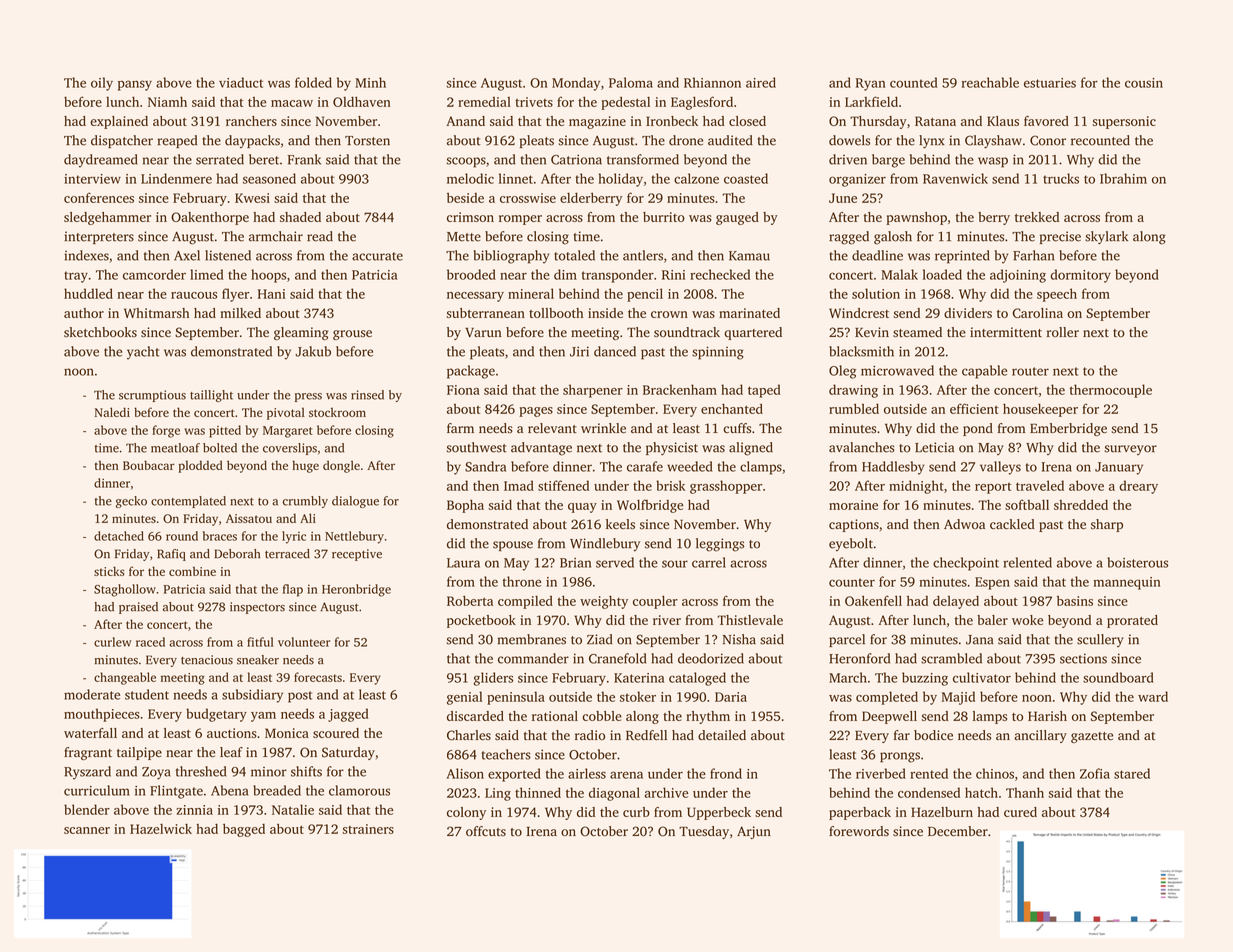  Describe the element at coordinates (754, 832) in the screenshot. I see `Arjun` at that location.
